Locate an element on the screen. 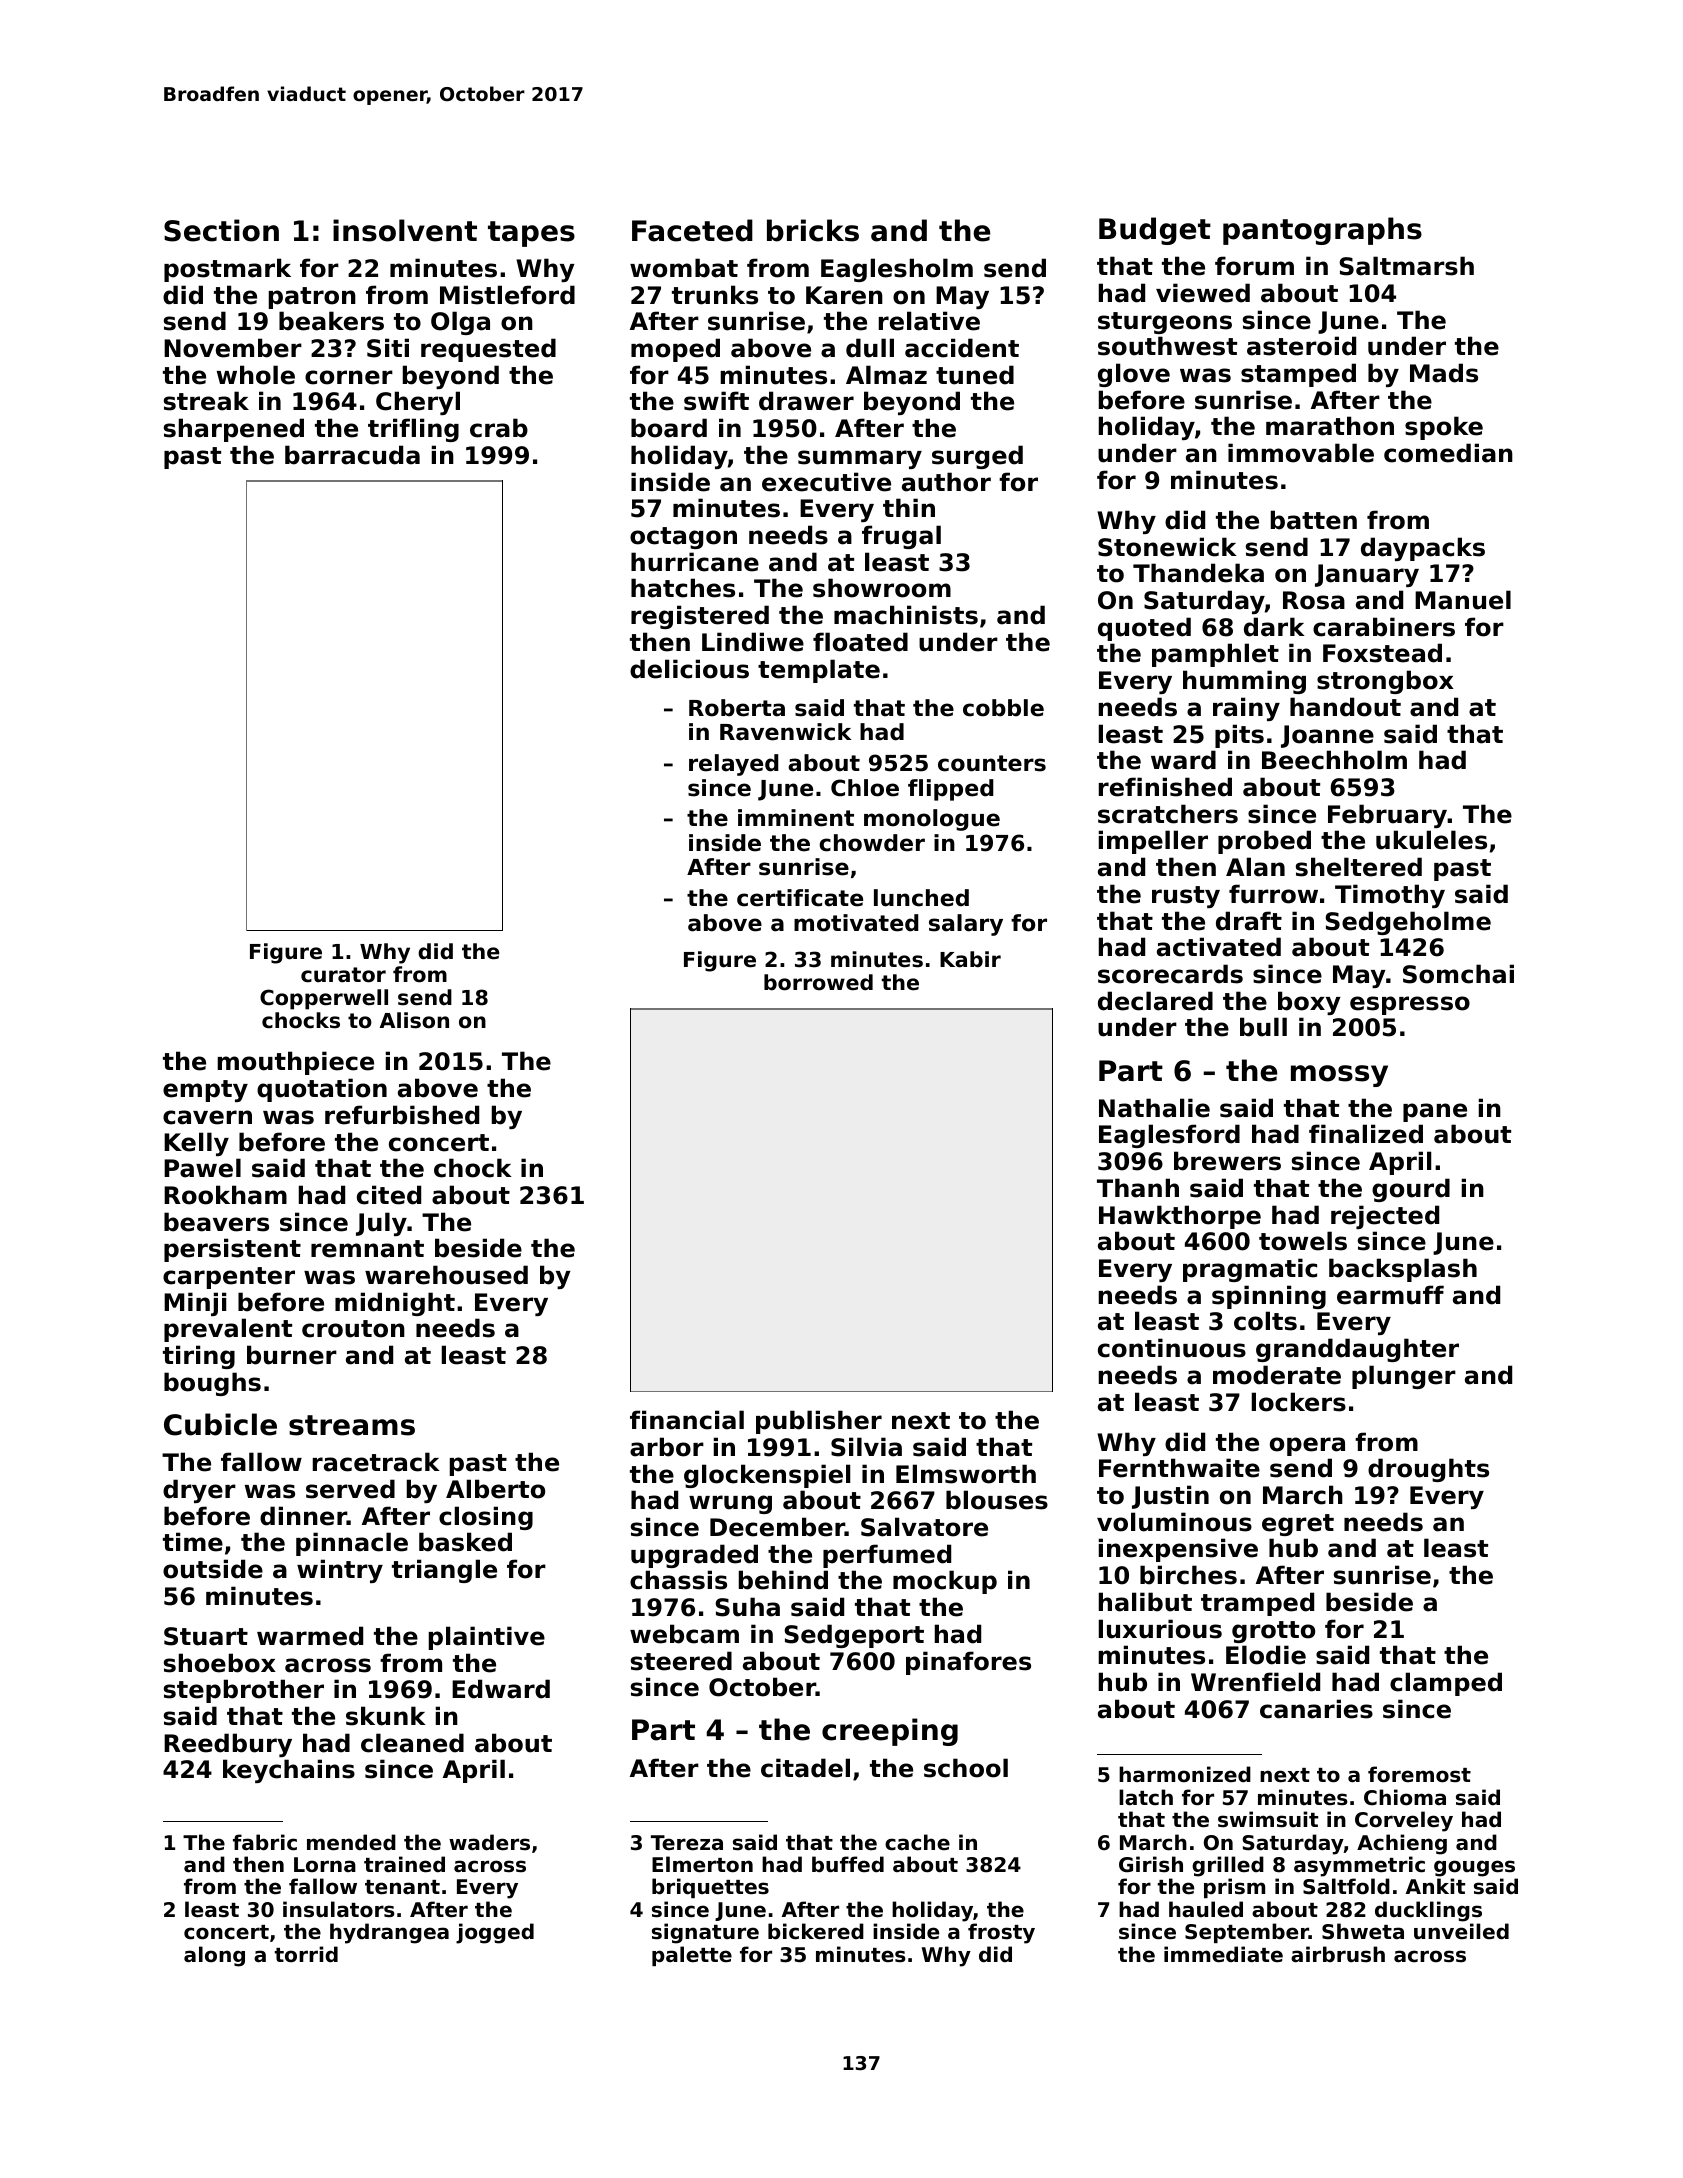  Kelly is located at coordinates (196, 1144).
